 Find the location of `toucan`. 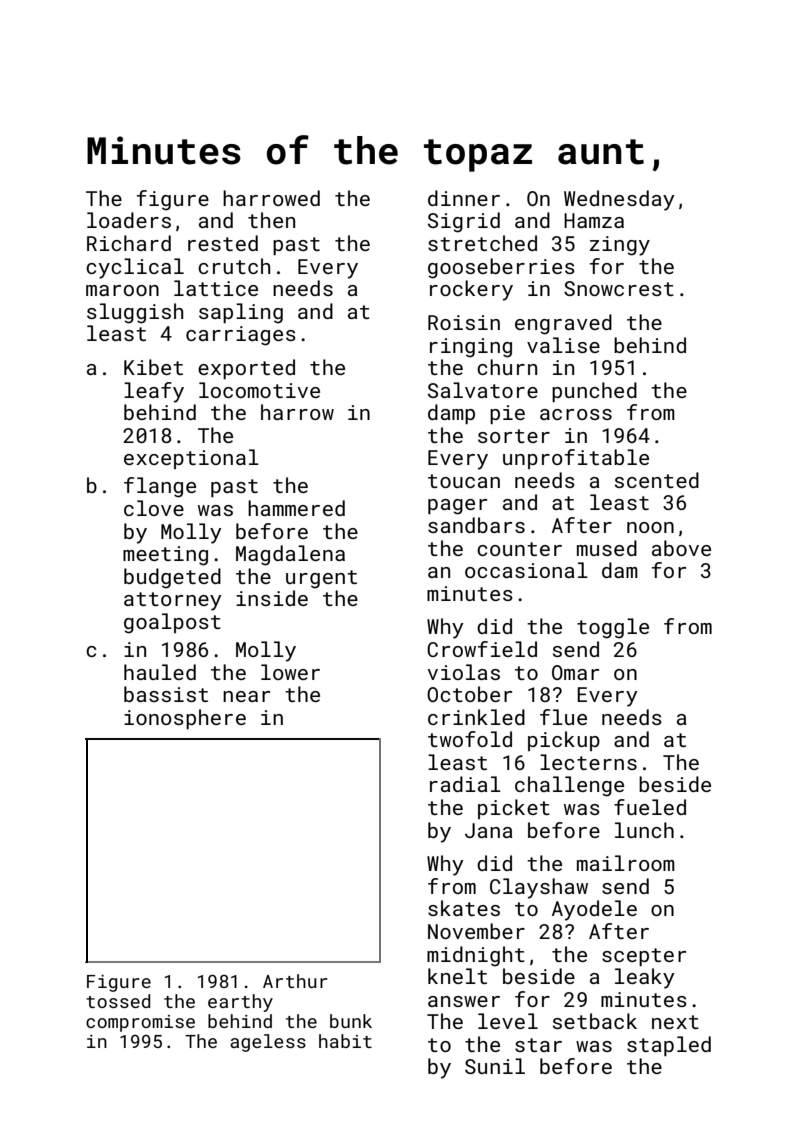

toucan is located at coordinates (464, 481).
